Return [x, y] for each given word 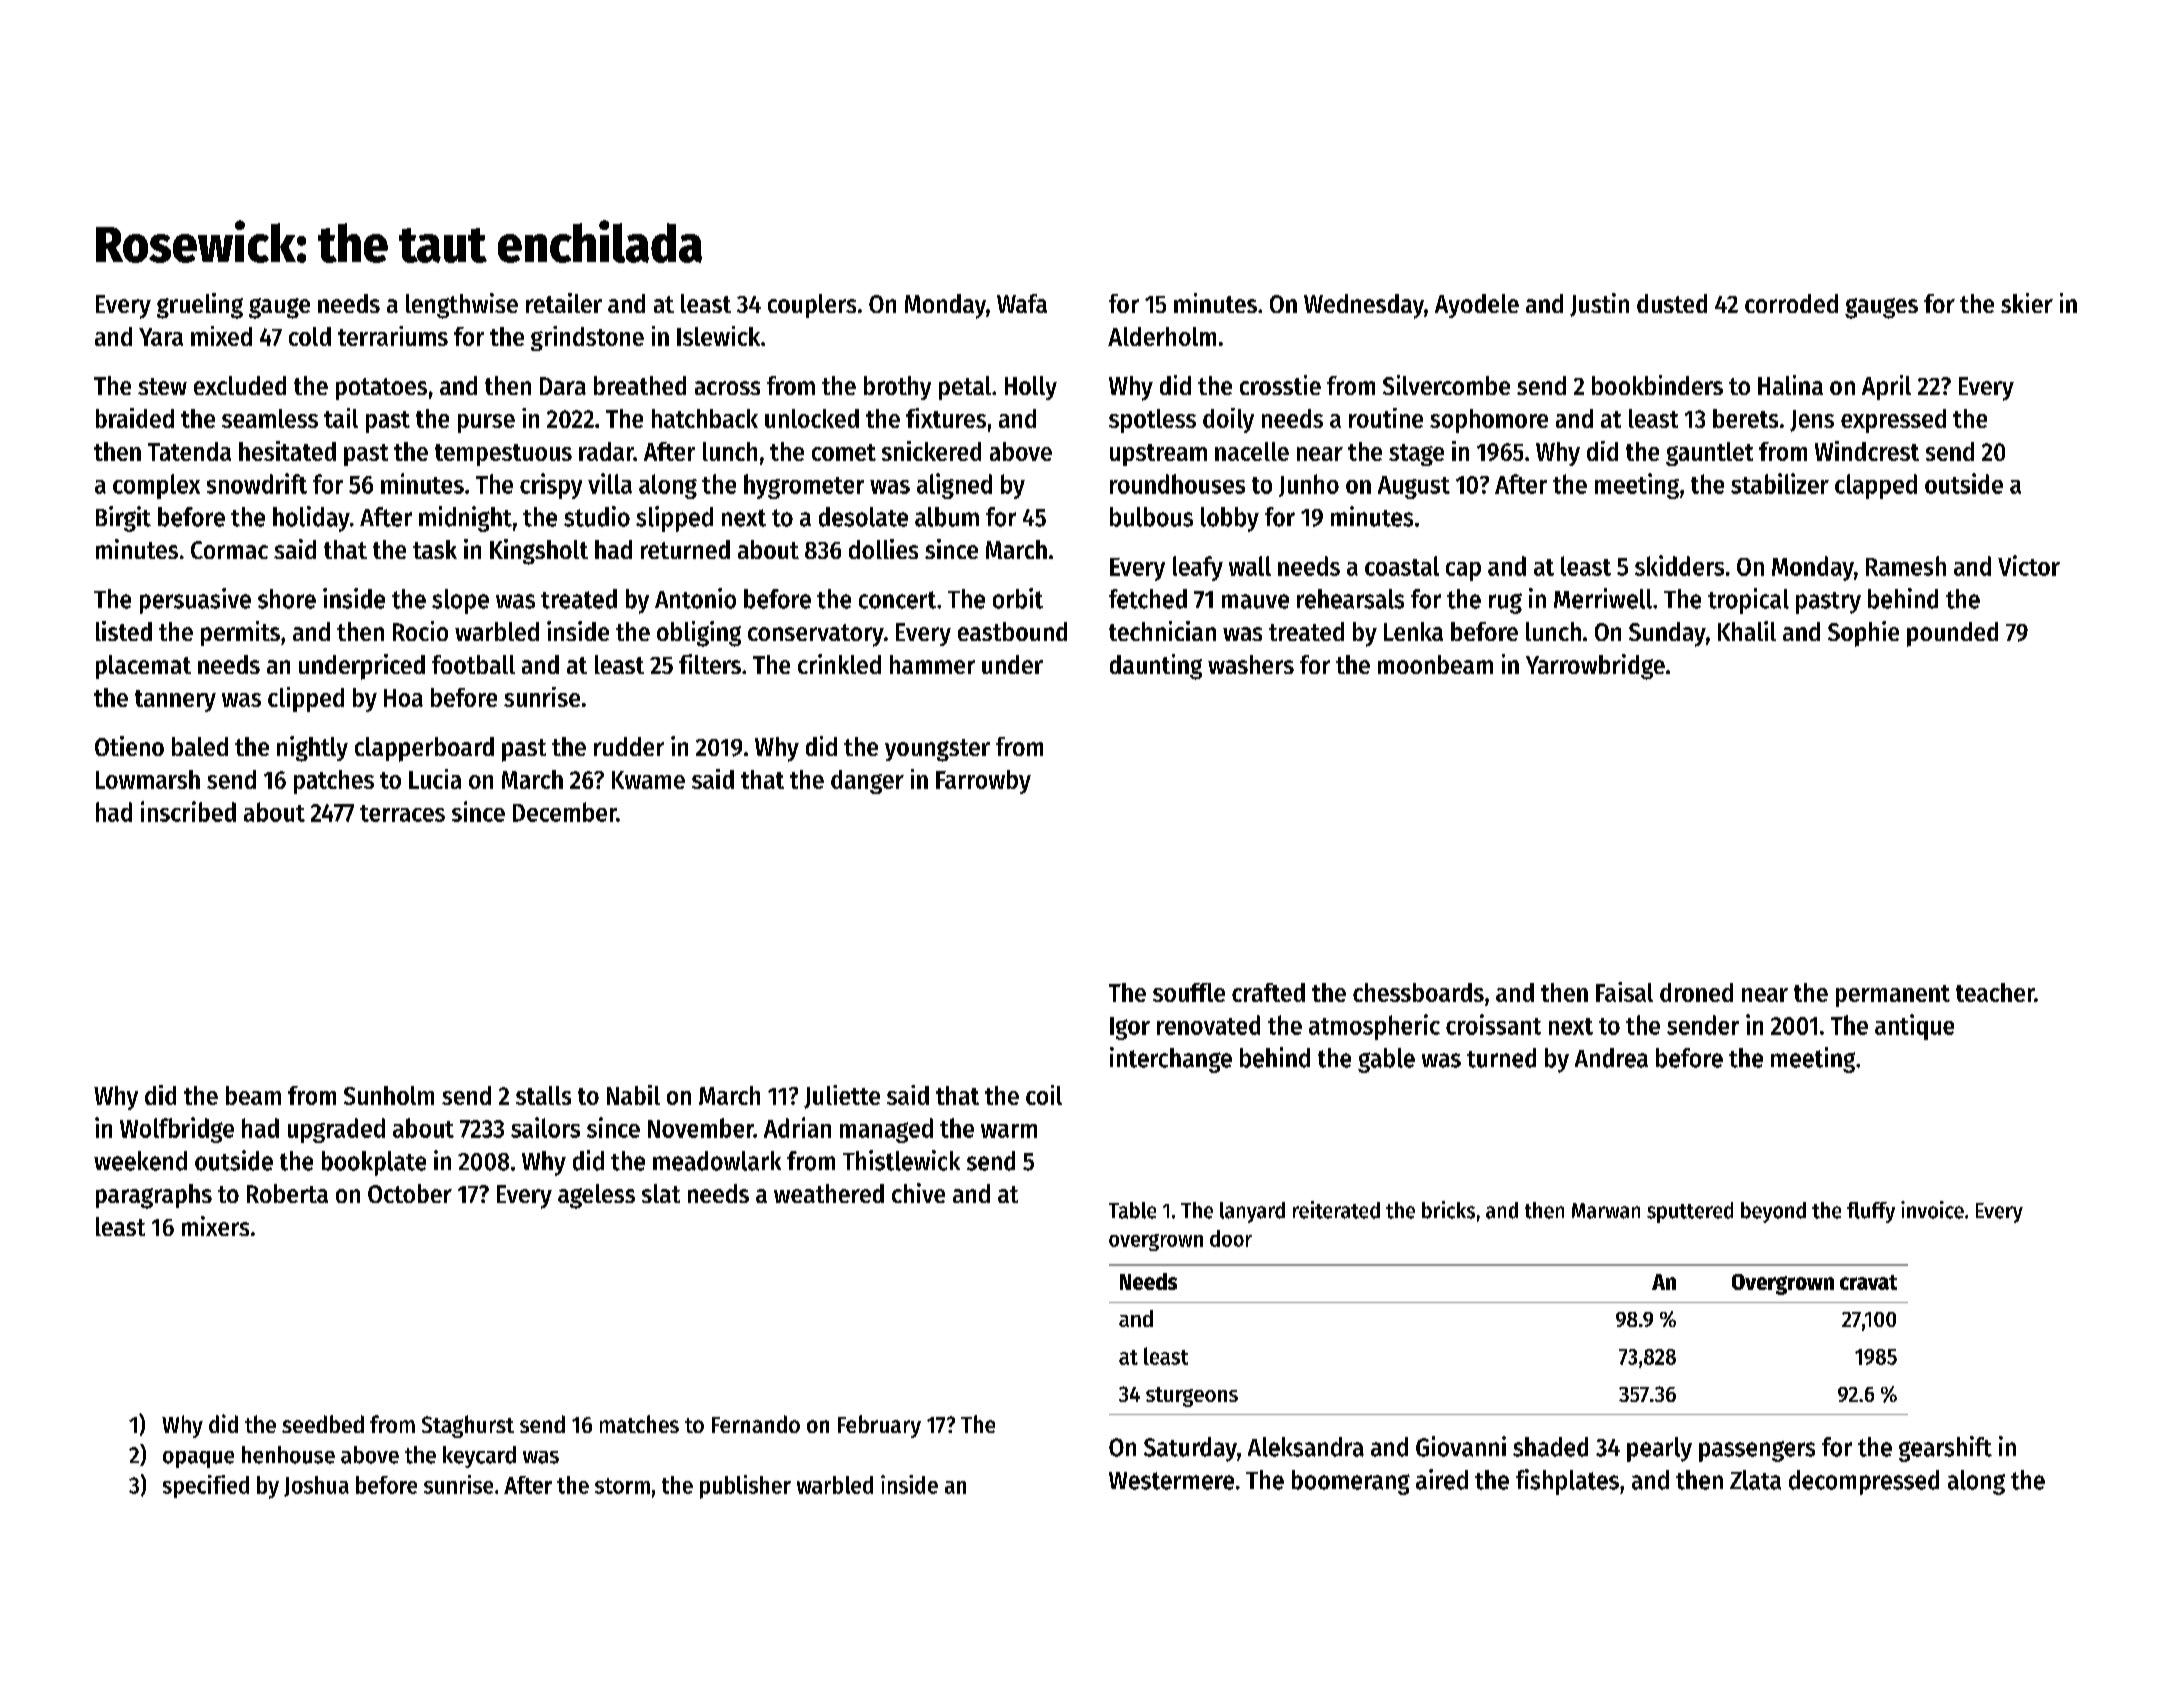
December [565, 812]
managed [886, 1130]
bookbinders [1657, 385]
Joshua [316, 1486]
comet [844, 452]
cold [310, 336]
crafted [1268, 992]
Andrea [1611, 1058]
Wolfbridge [177, 1130]
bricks [1448, 1210]
